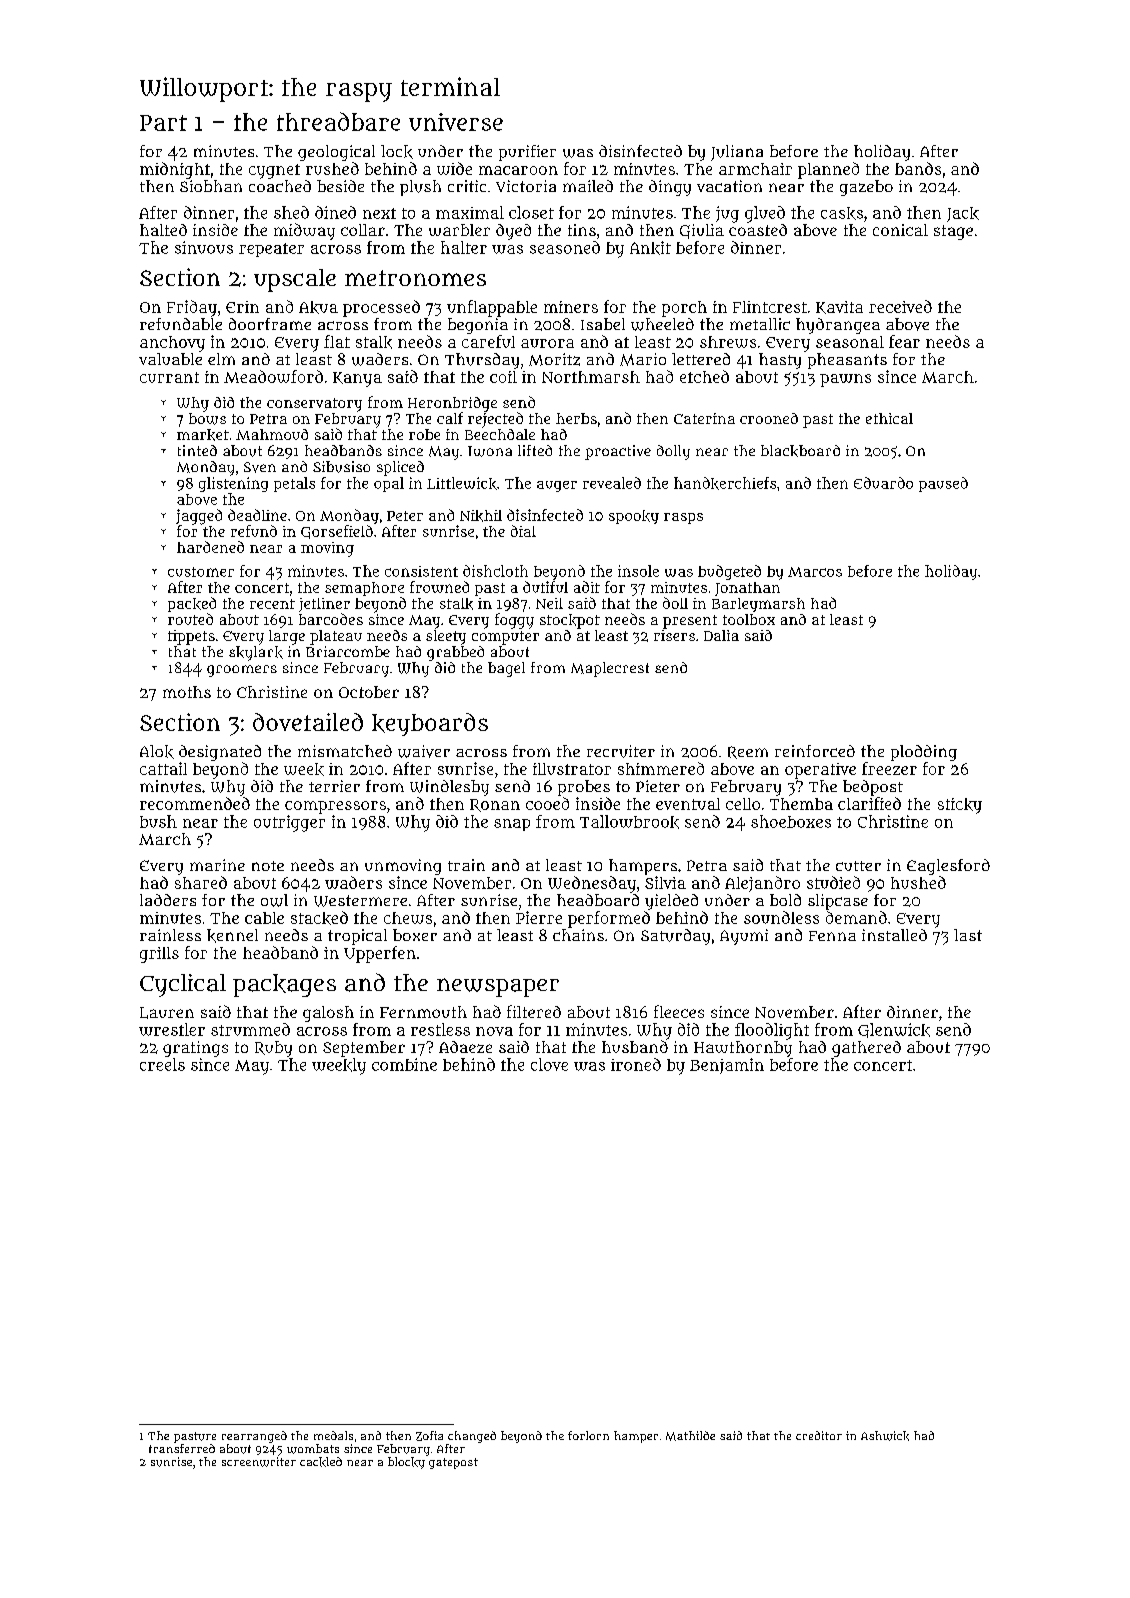  What do you see at coordinates (364, 1049) in the document?
I see `September` at bounding box center [364, 1049].
